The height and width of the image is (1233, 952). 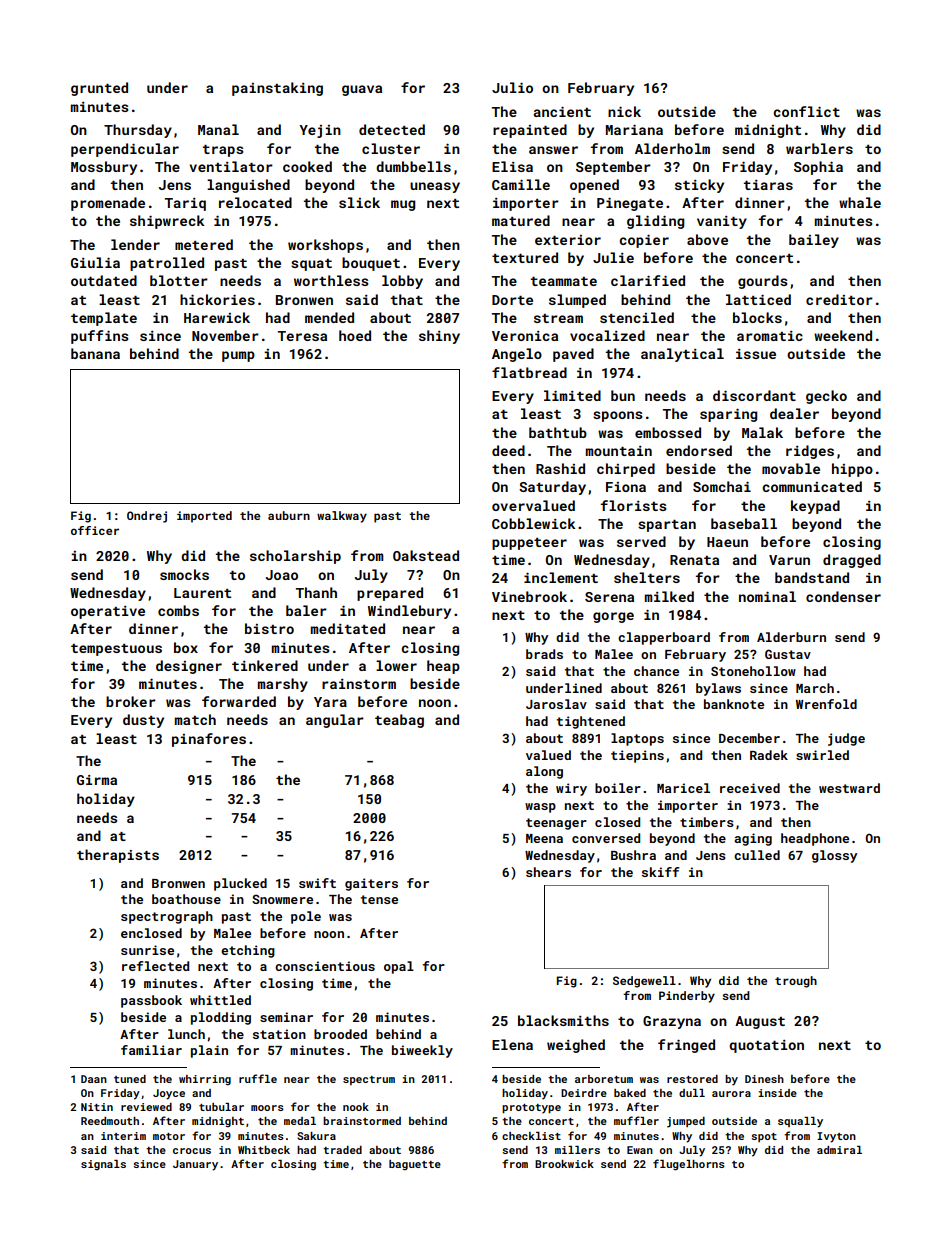 I want to click on Vinebrook, so click(x=529, y=596).
